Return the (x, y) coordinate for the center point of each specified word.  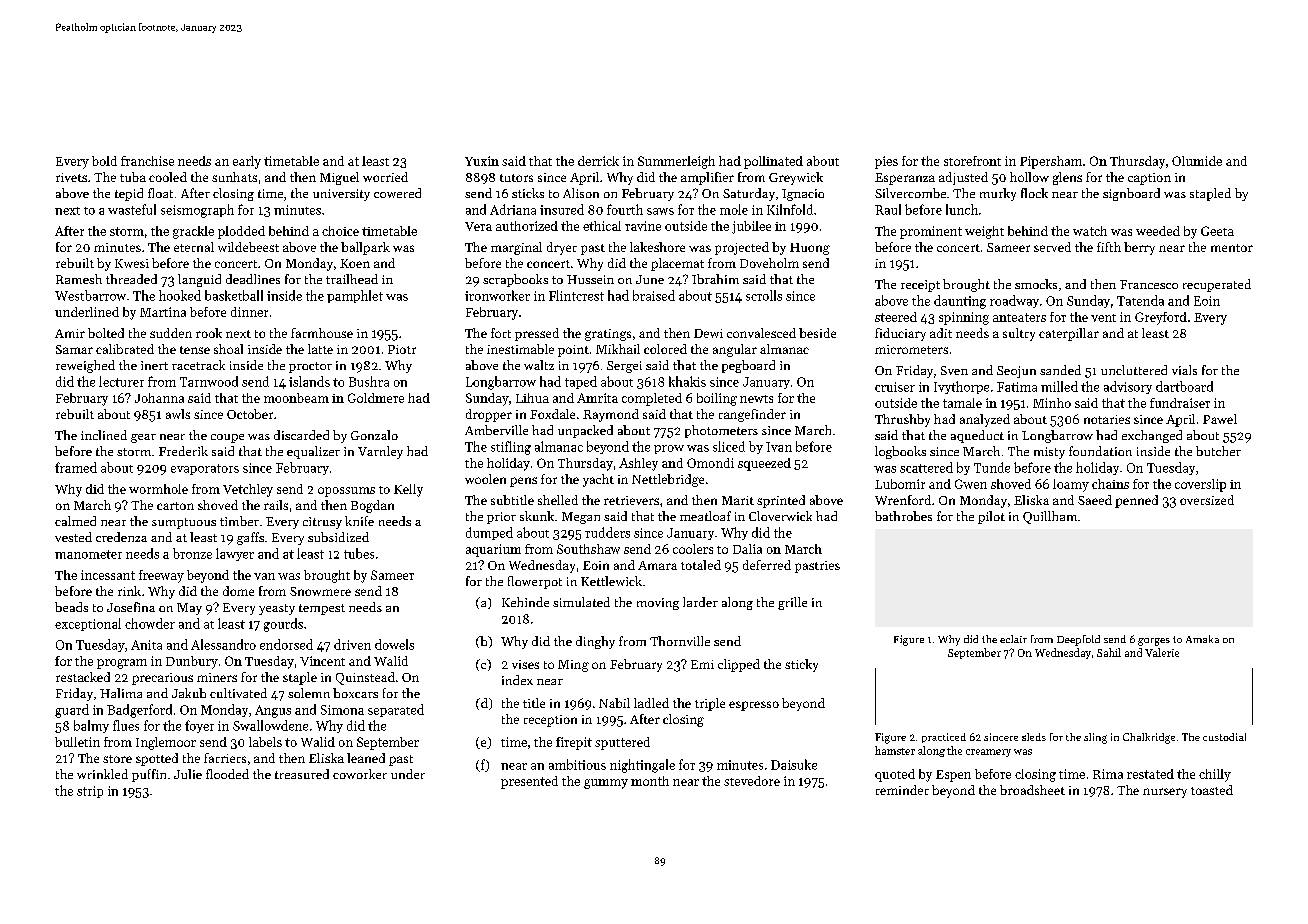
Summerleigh (676, 162)
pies (886, 162)
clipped (739, 665)
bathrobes (903, 516)
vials (1184, 370)
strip (90, 792)
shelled (558, 500)
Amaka (1202, 639)
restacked (83, 677)
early (247, 162)
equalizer (313, 452)
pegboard (748, 366)
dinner (249, 312)
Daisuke (794, 764)
